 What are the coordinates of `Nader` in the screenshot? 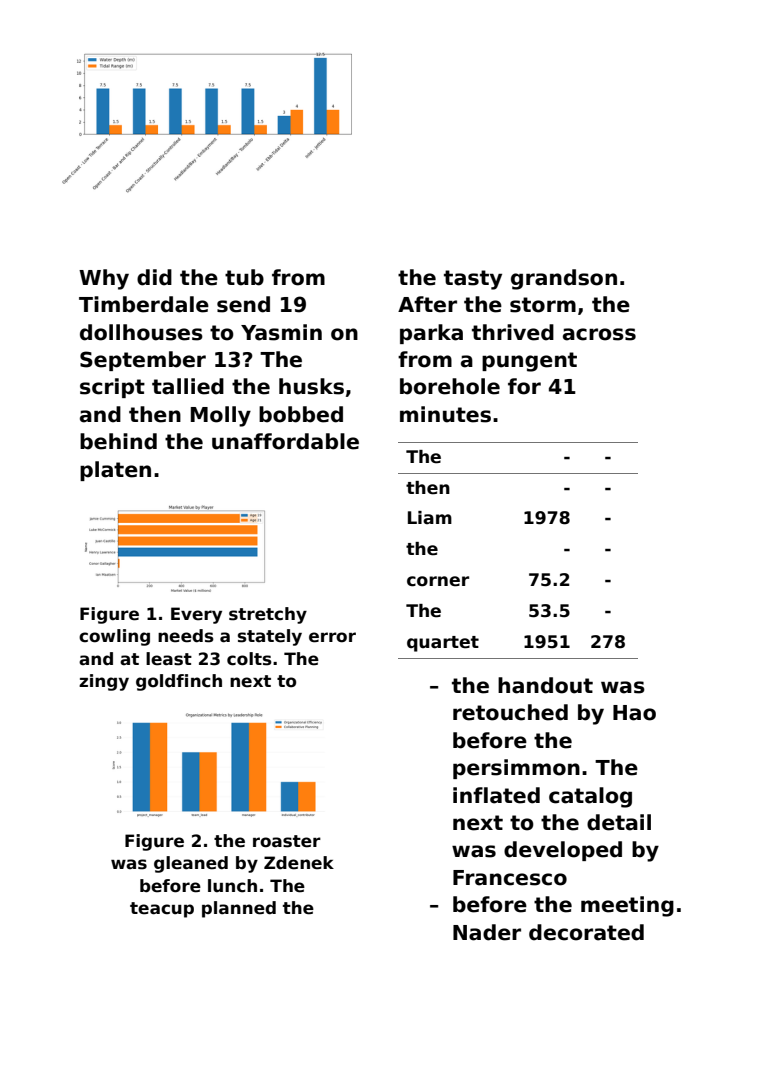 It's located at (487, 932).
